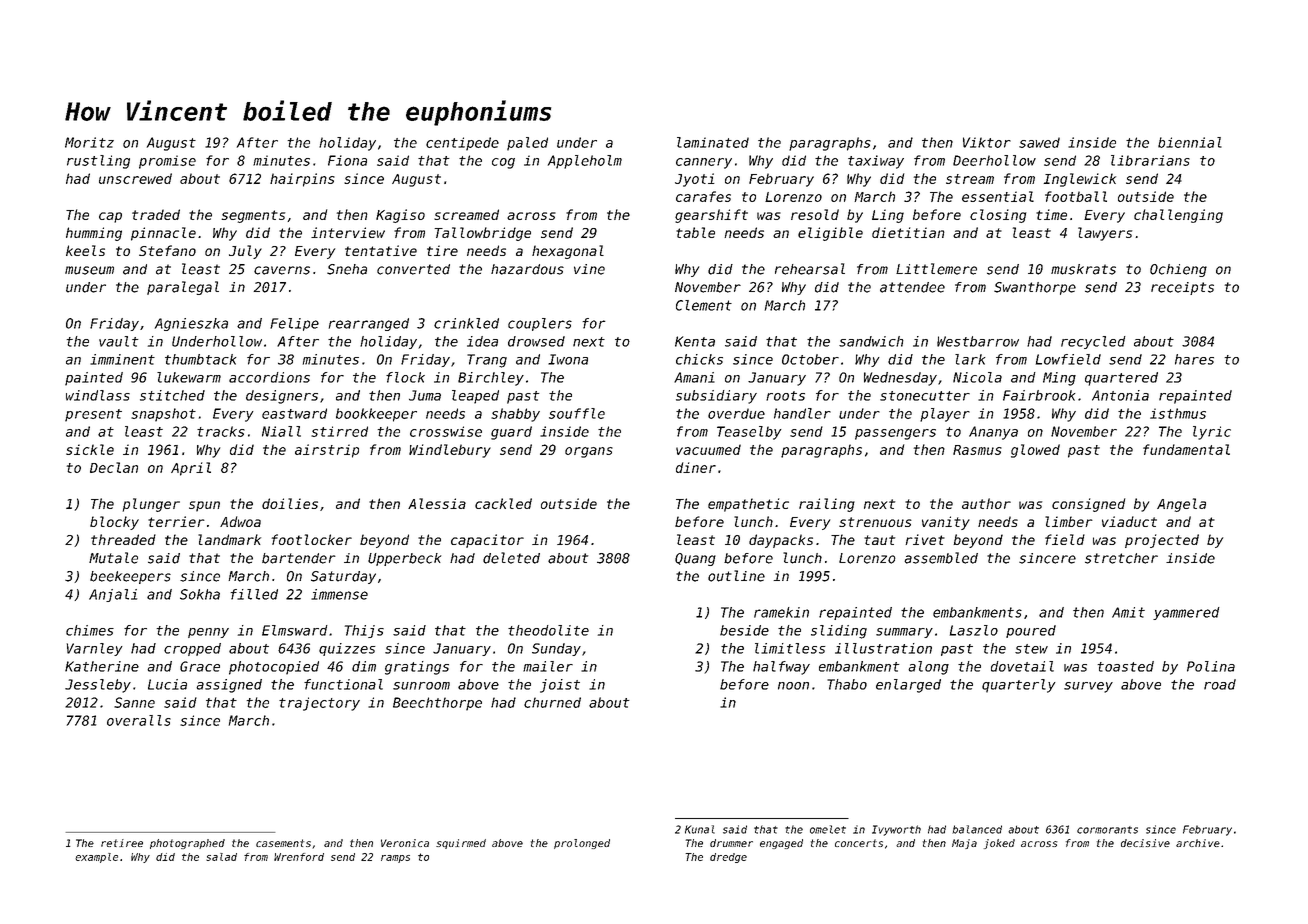 The width and height of the screenshot is (1308, 924). Describe the element at coordinates (700, 829) in the screenshot. I see `Kunal` at that location.
